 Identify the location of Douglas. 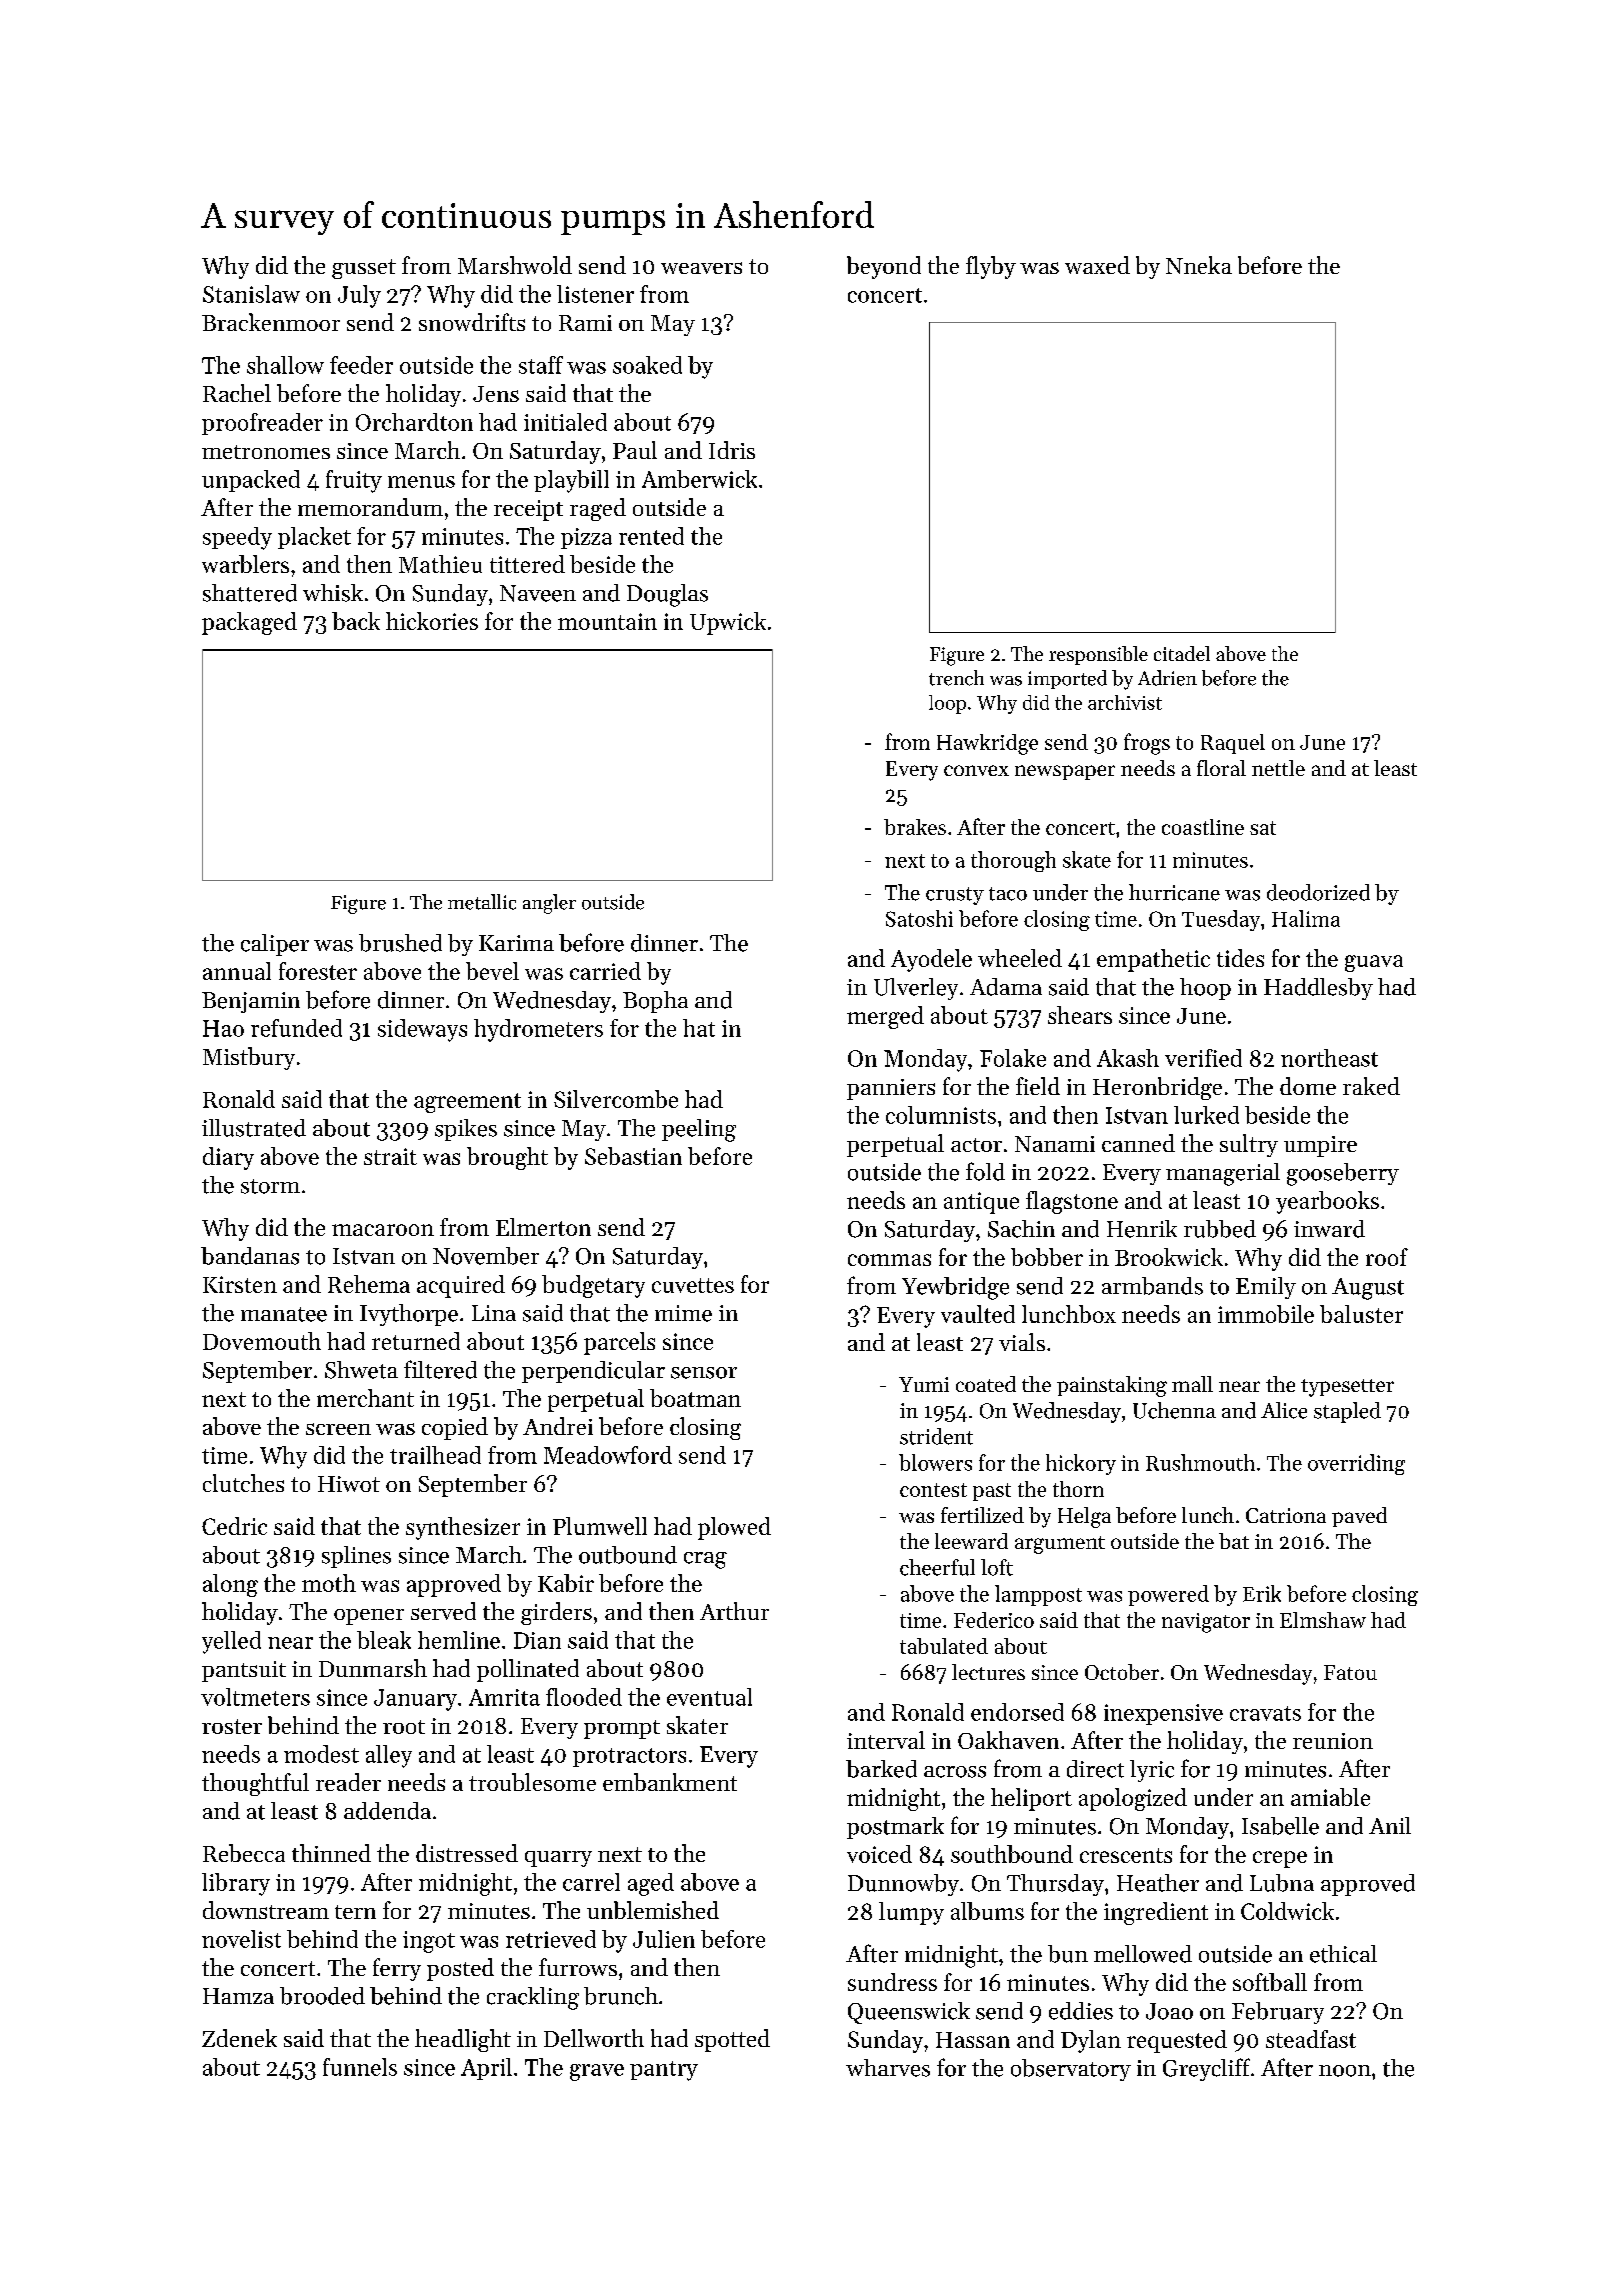
(667, 595).
